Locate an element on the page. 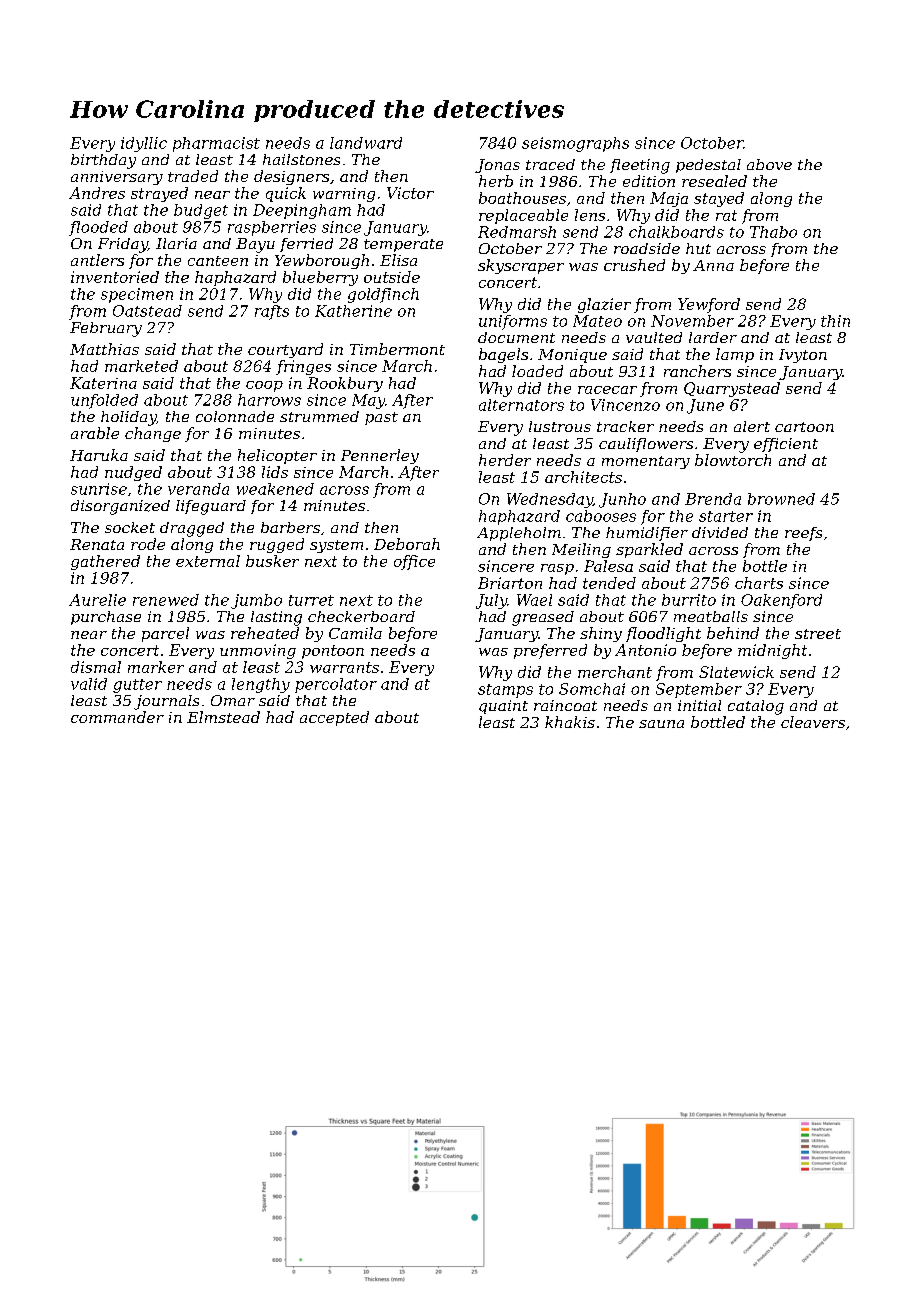 Image resolution: width=924 pixels, height=1311 pixels. Yewford is located at coordinates (709, 305).
